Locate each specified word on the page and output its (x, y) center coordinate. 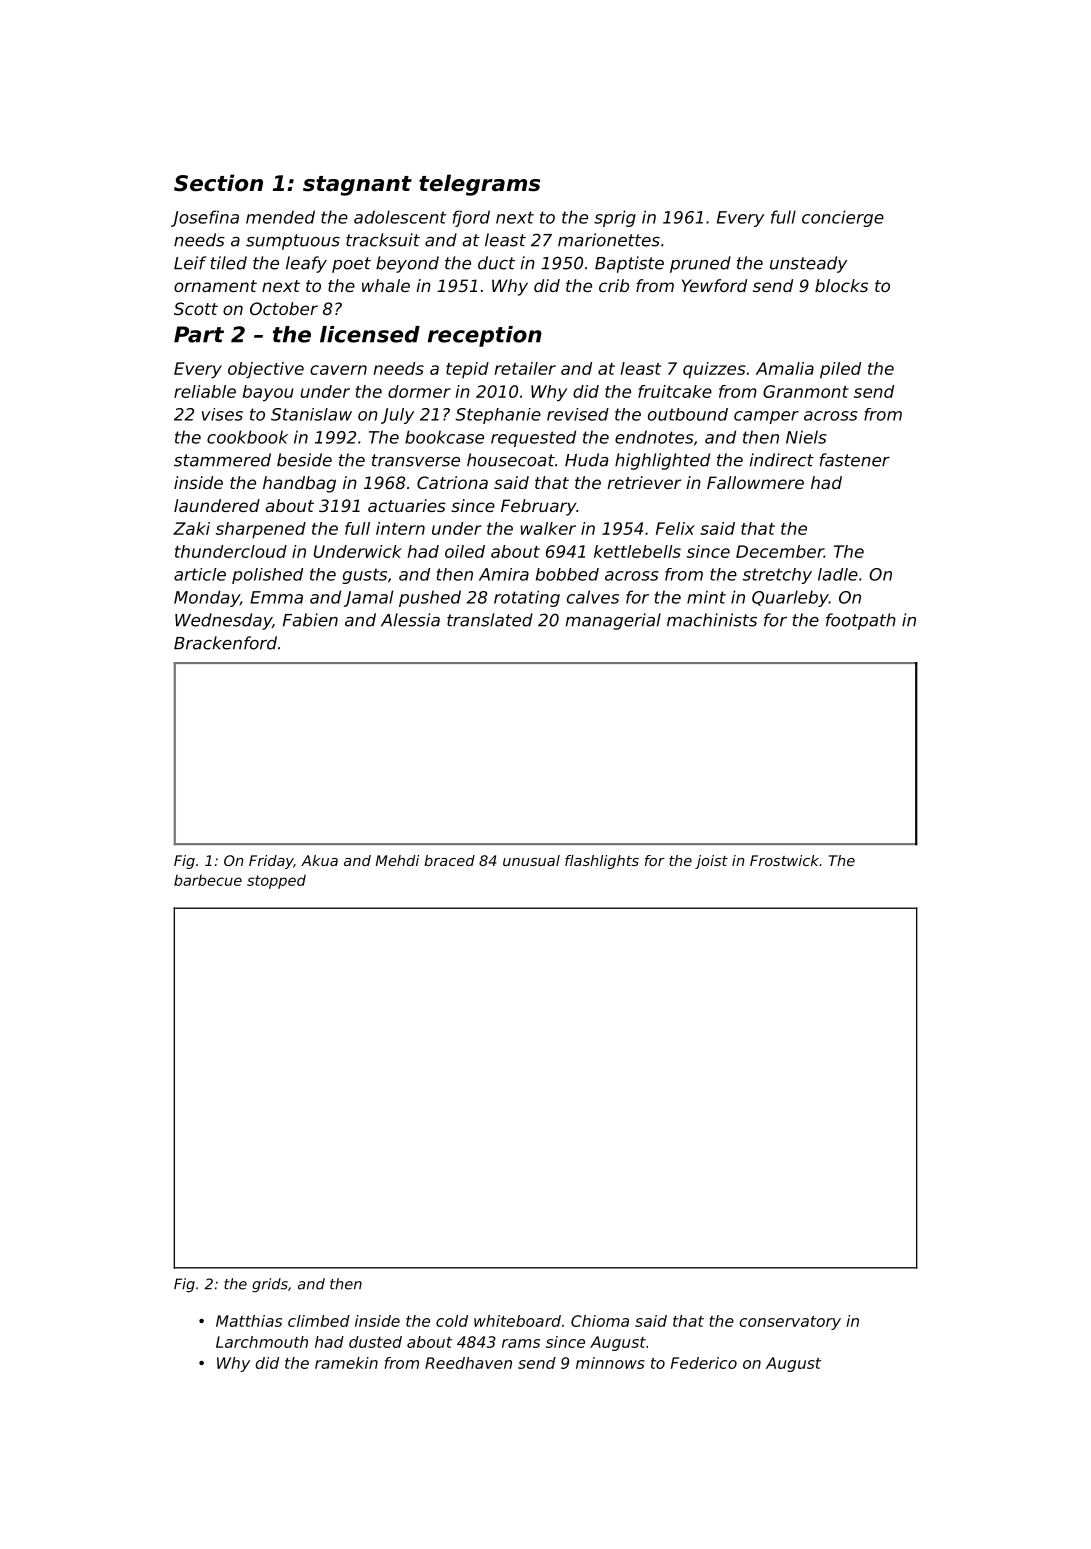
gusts (365, 576)
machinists (712, 620)
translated (490, 620)
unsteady (808, 264)
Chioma (600, 1321)
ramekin (346, 1363)
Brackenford (225, 643)
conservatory (790, 1323)
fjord (471, 218)
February (539, 507)
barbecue (208, 880)
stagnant (357, 186)
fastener (855, 460)
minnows (610, 1363)
